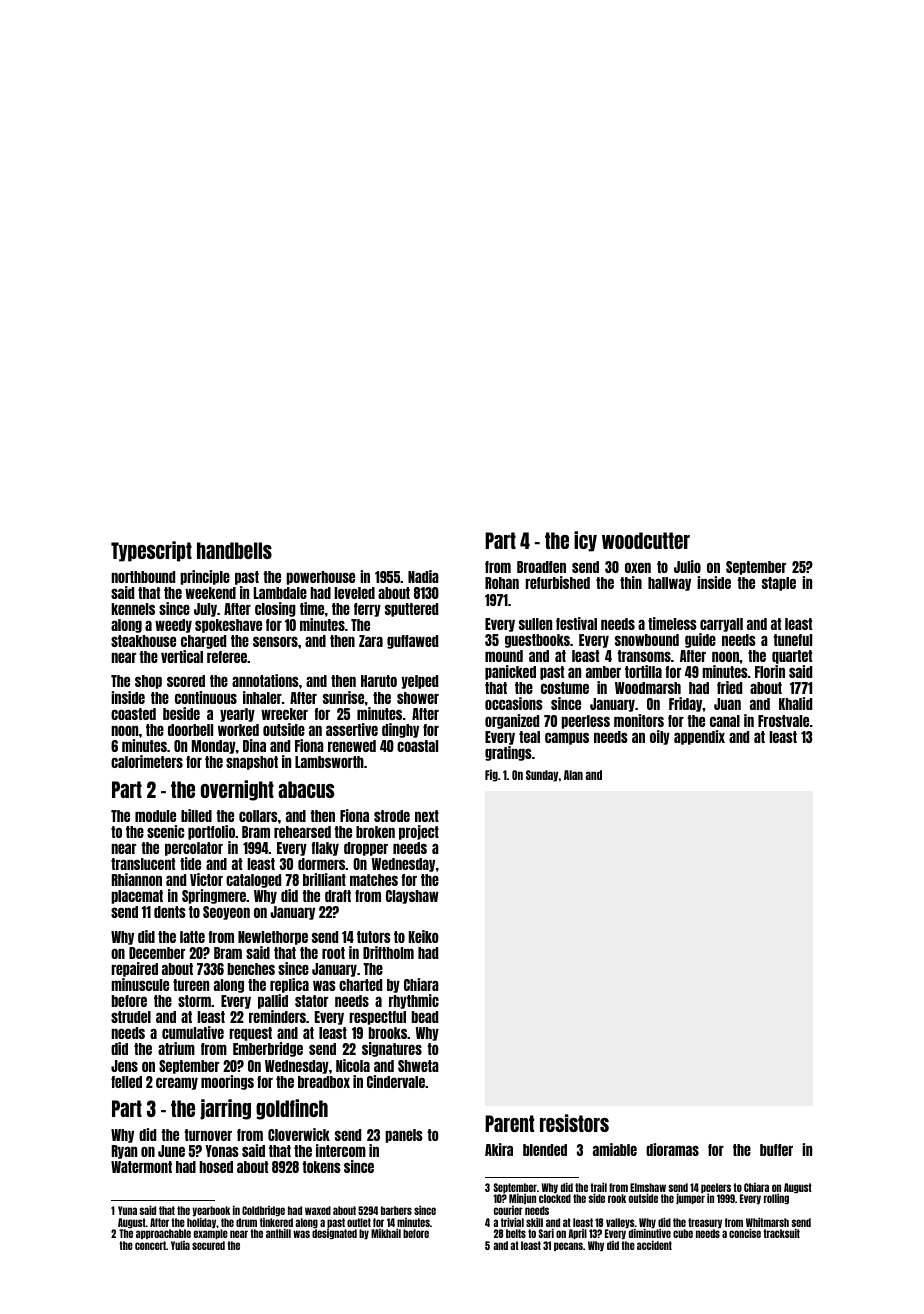 This screenshot has height=1314, width=924. I want to click on buffer, so click(776, 1150).
